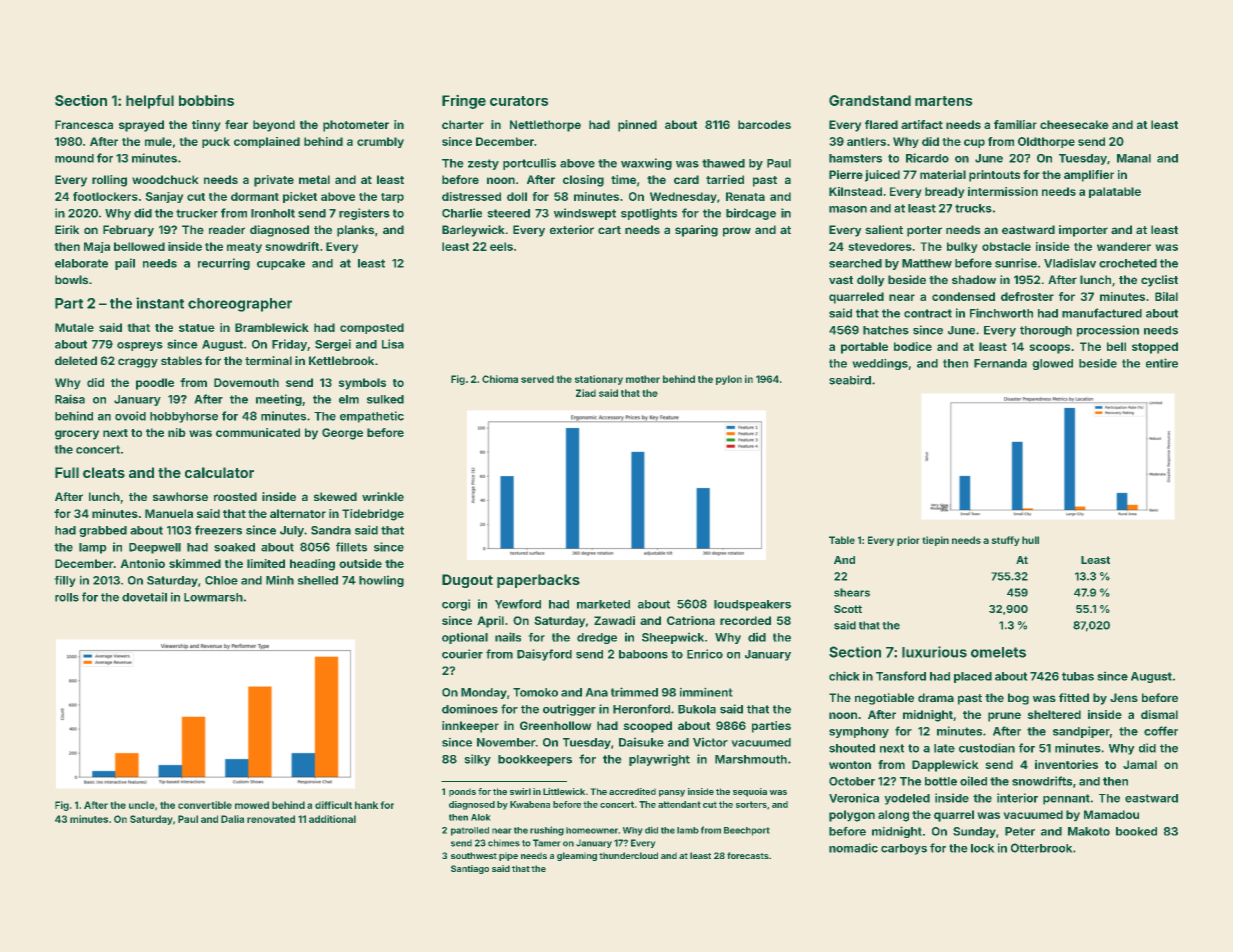  What do you see at coordinates (279, 400) in the screenshot?
I see `meeting` at bounding box center [279, 400].
